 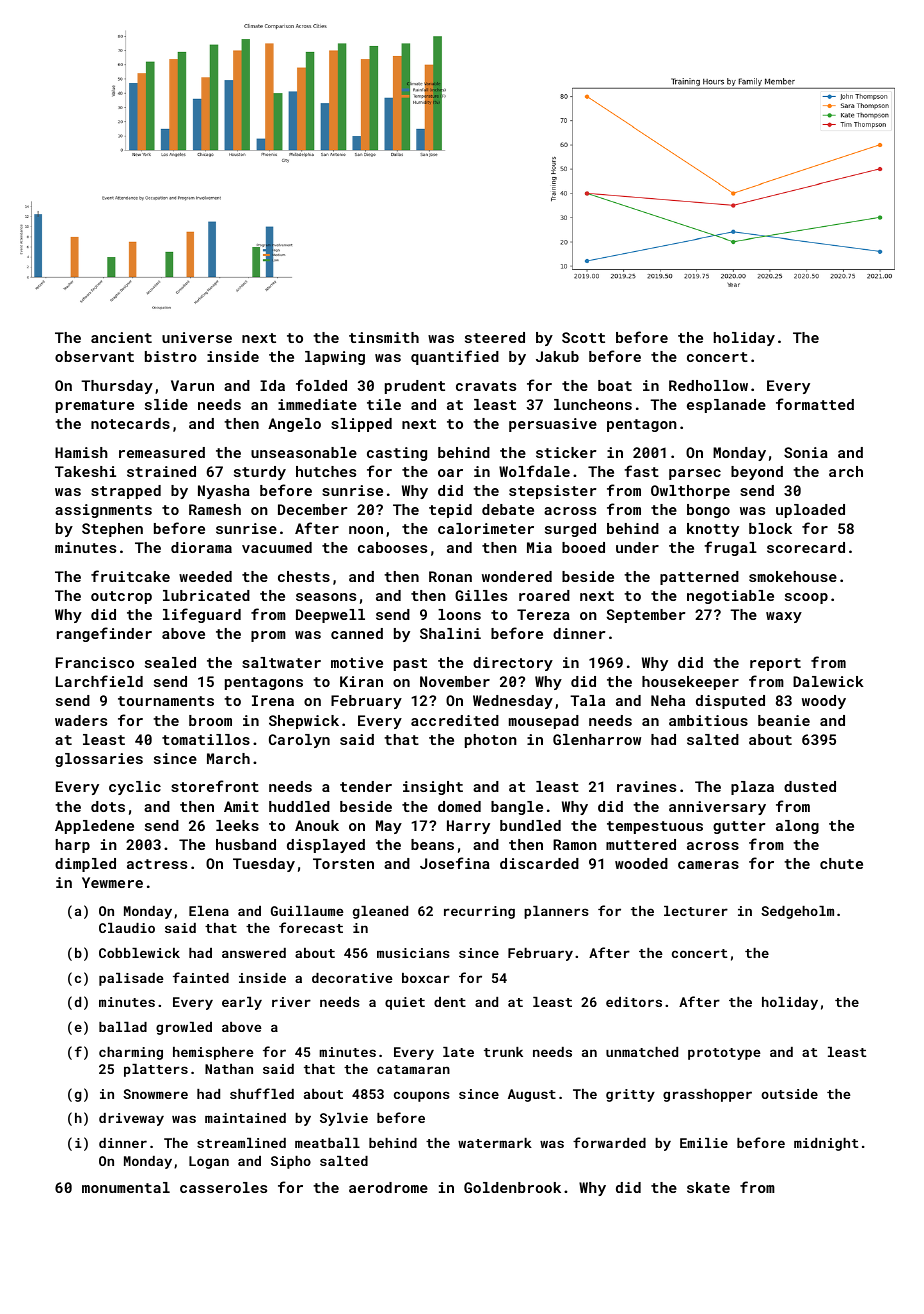 I want to click on broom, so click(x=210, y=720).
